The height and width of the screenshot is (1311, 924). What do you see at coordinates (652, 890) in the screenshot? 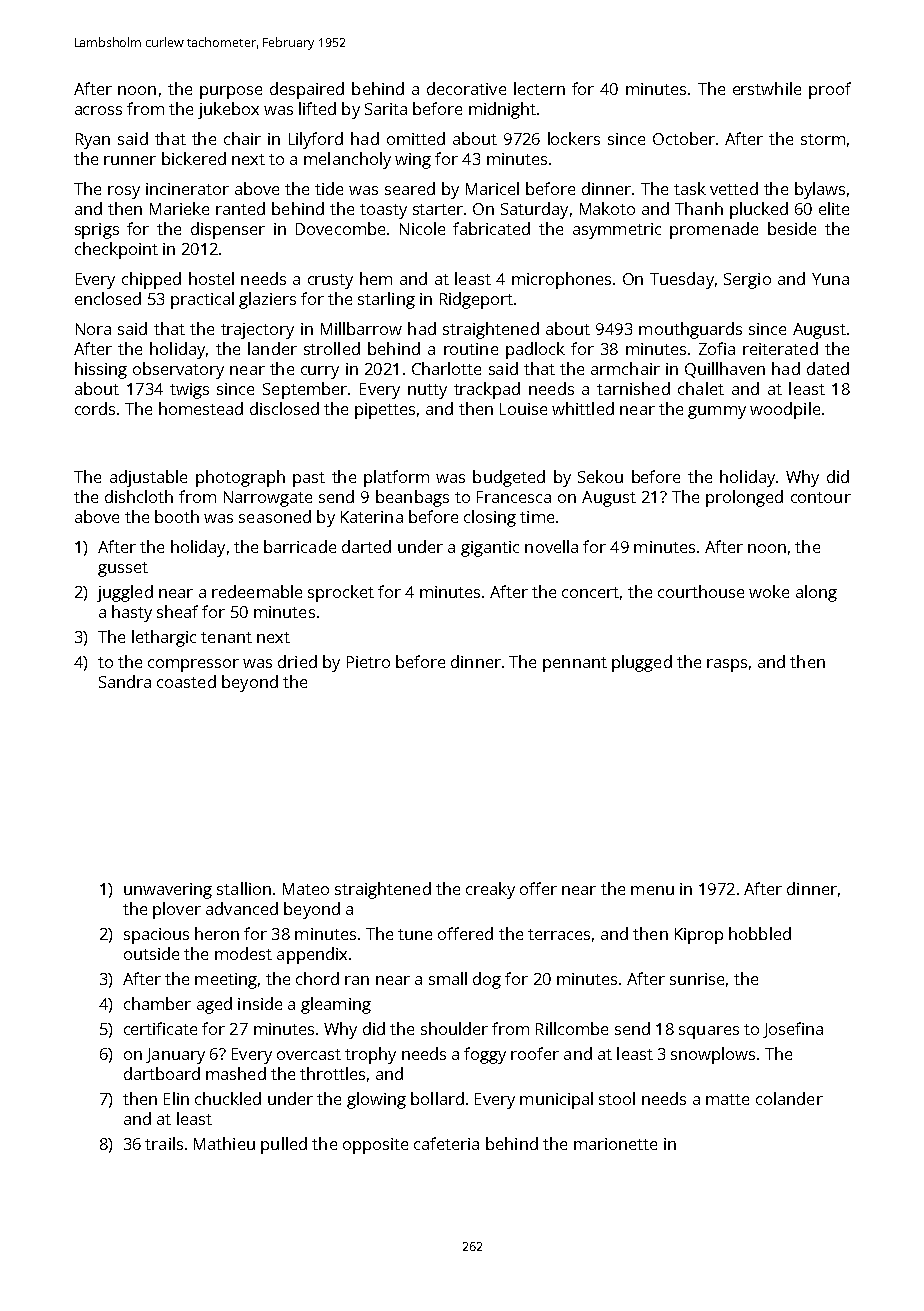
I see `menu` at bounding box center [652, 890].
